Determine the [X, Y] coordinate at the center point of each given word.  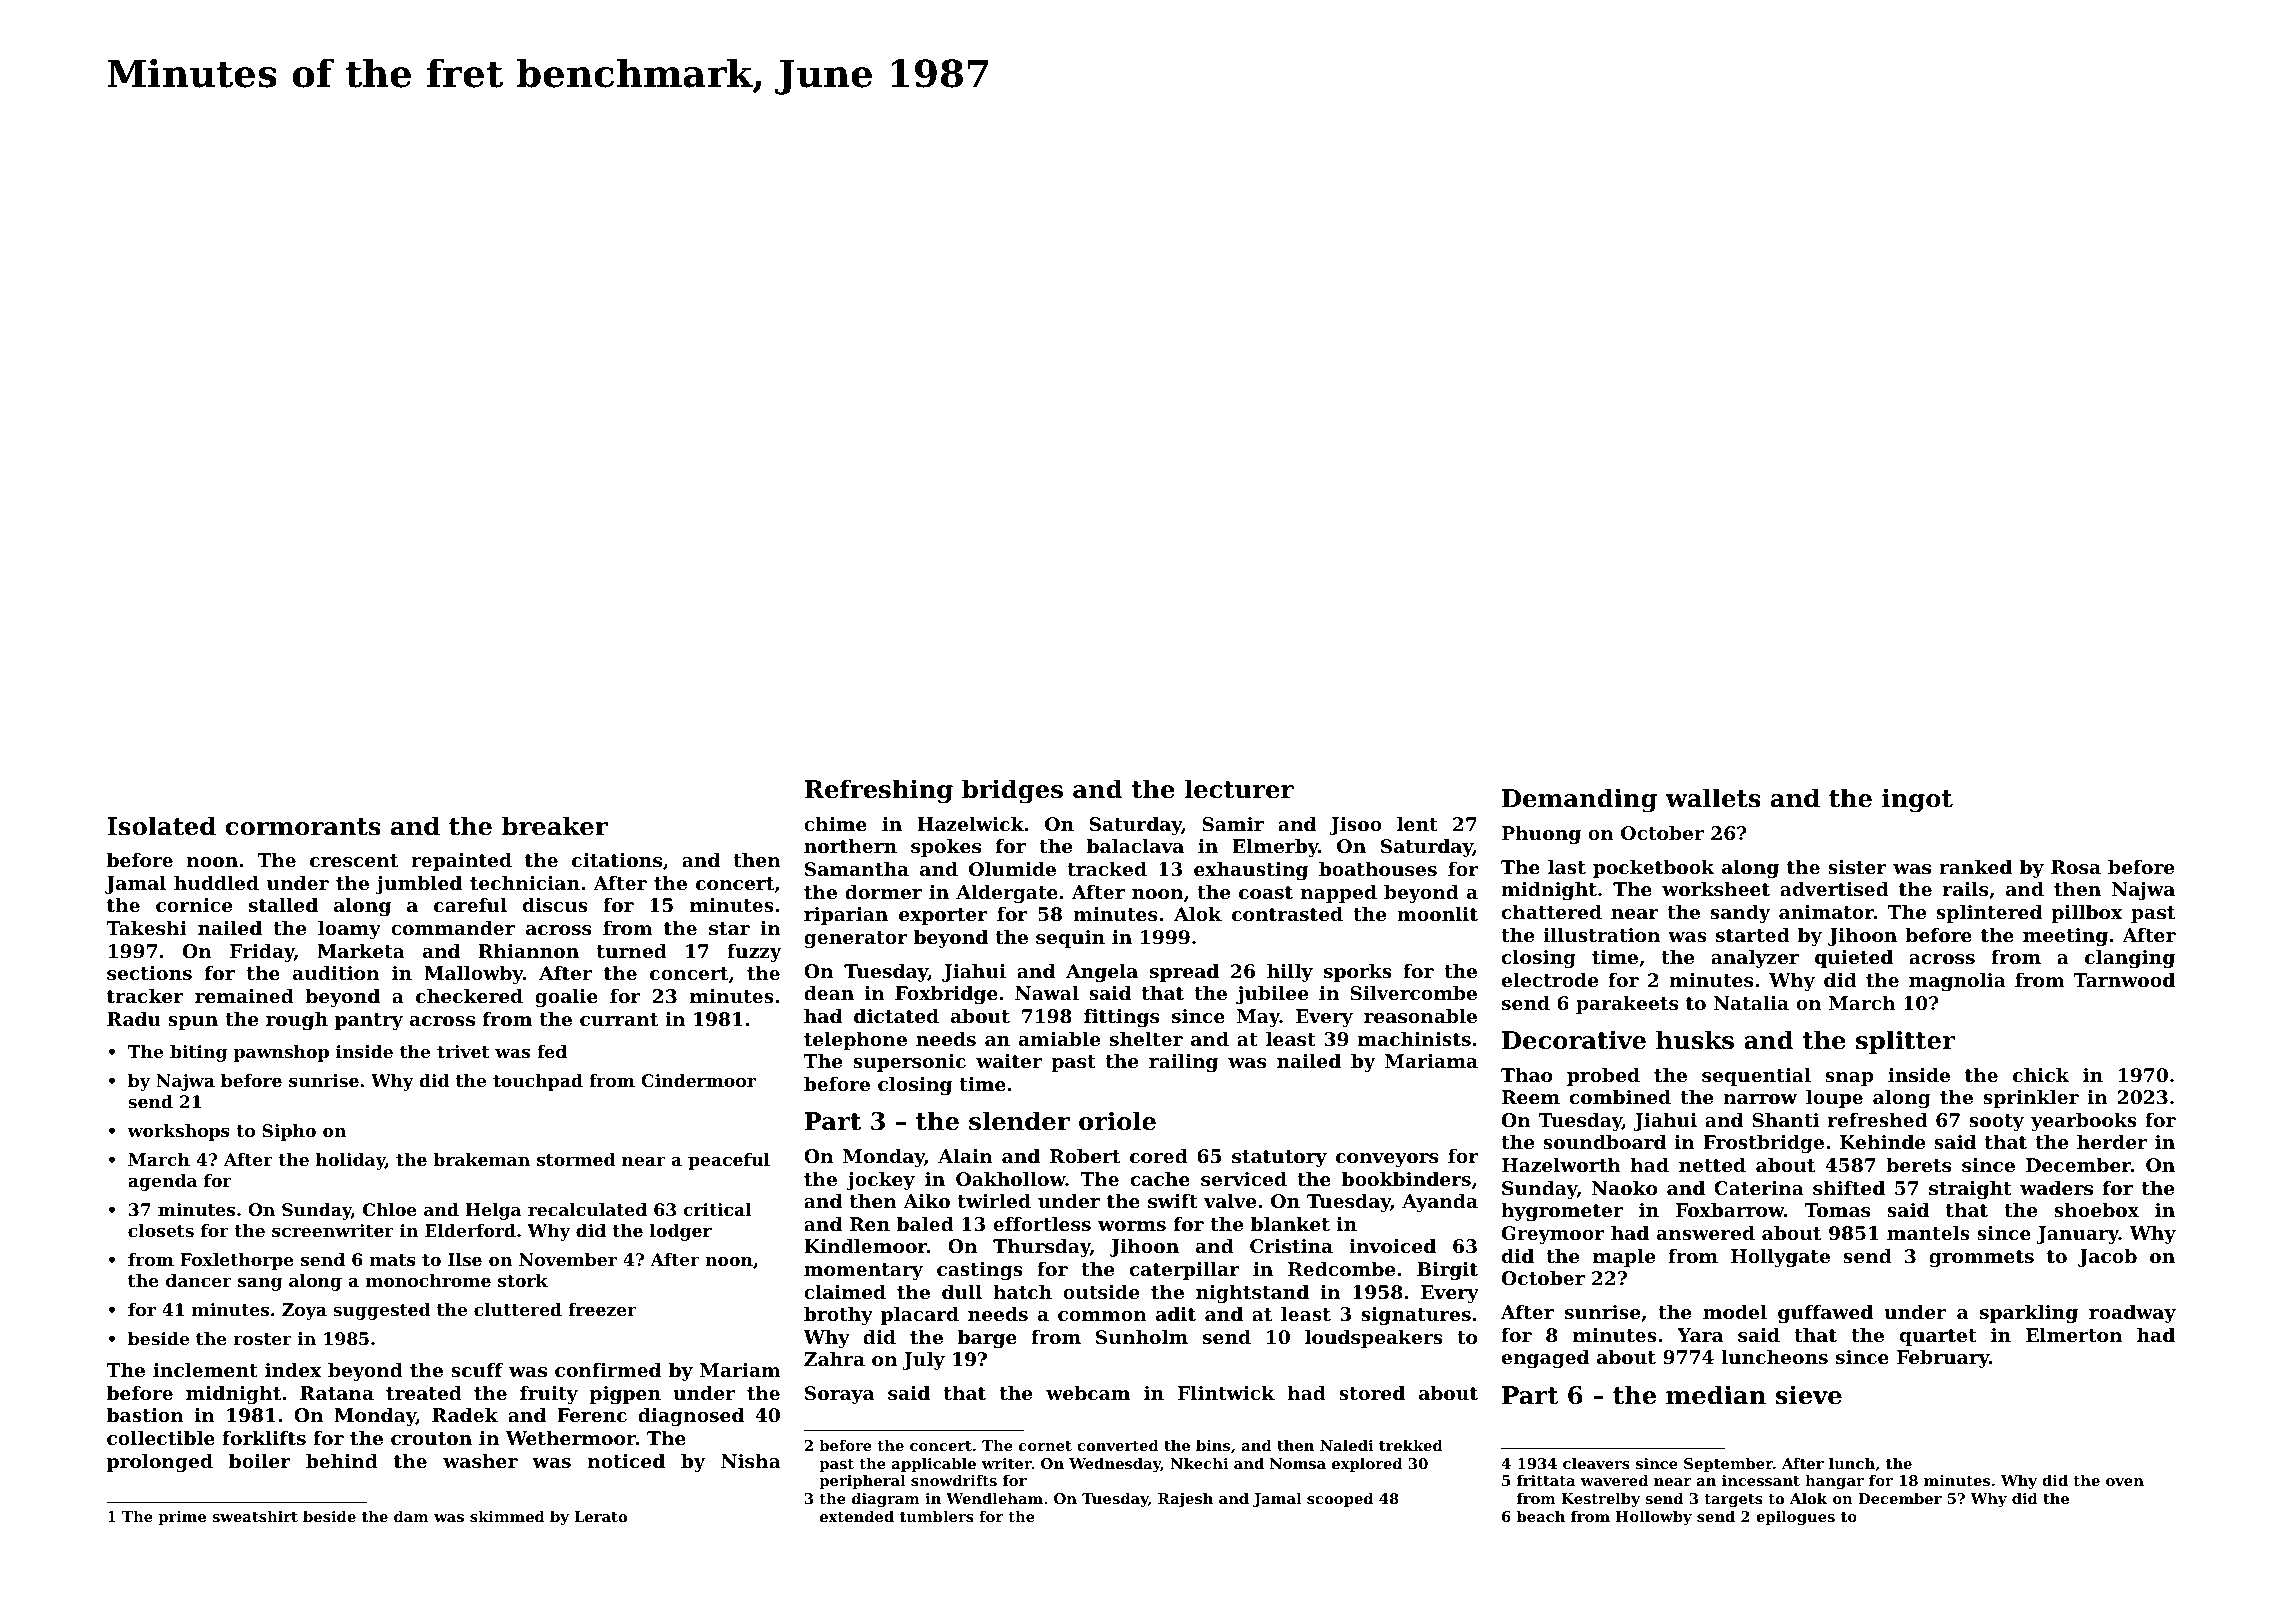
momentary [863, 1271]
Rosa [2076, 867]
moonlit [1437, 914]
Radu [134, 1019]
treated [424, 1393]
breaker [555, 826]
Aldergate [1007, 894]
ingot [1917, 800]
